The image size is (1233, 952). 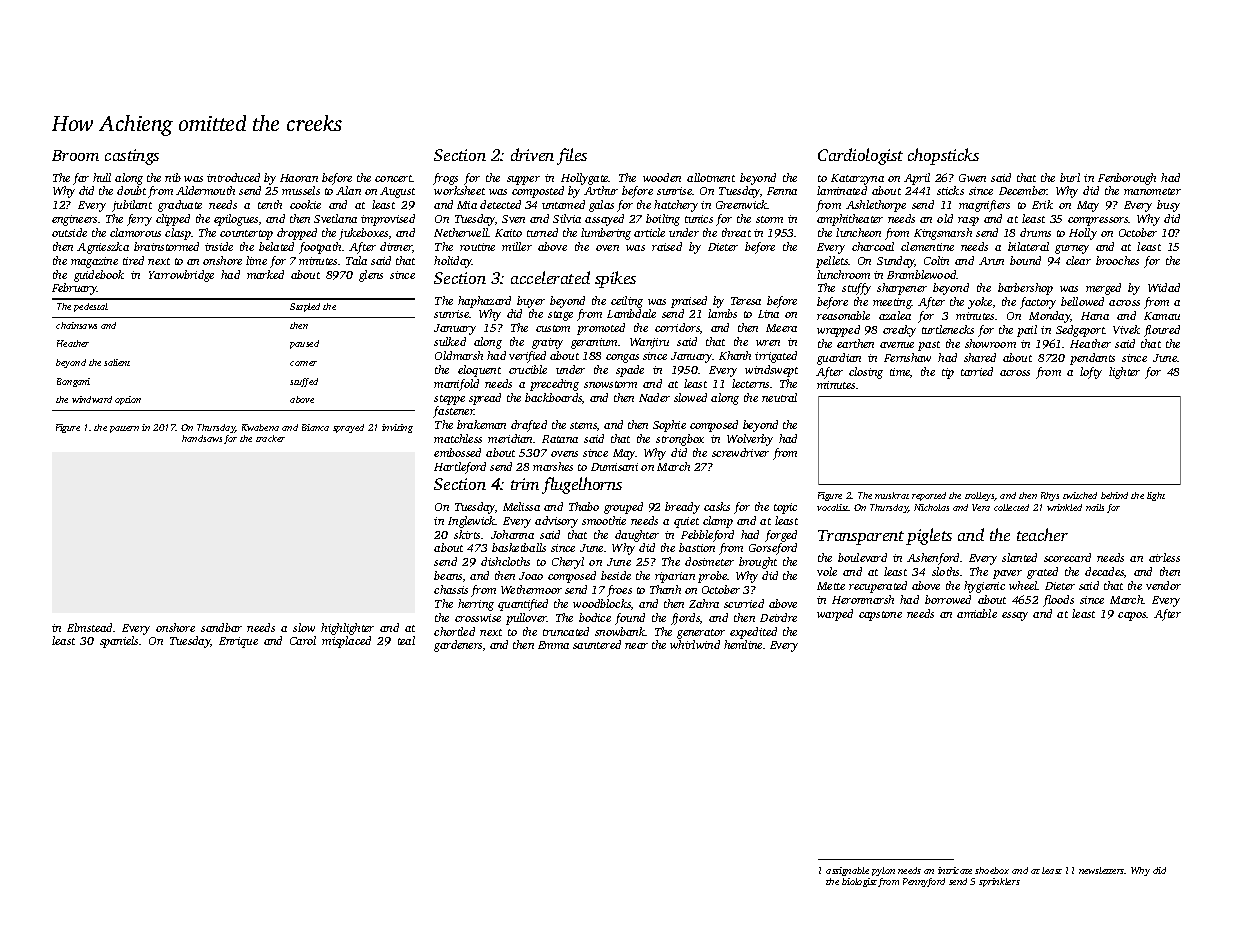 I want to click on spaniels, so click(x=119, y=642).
